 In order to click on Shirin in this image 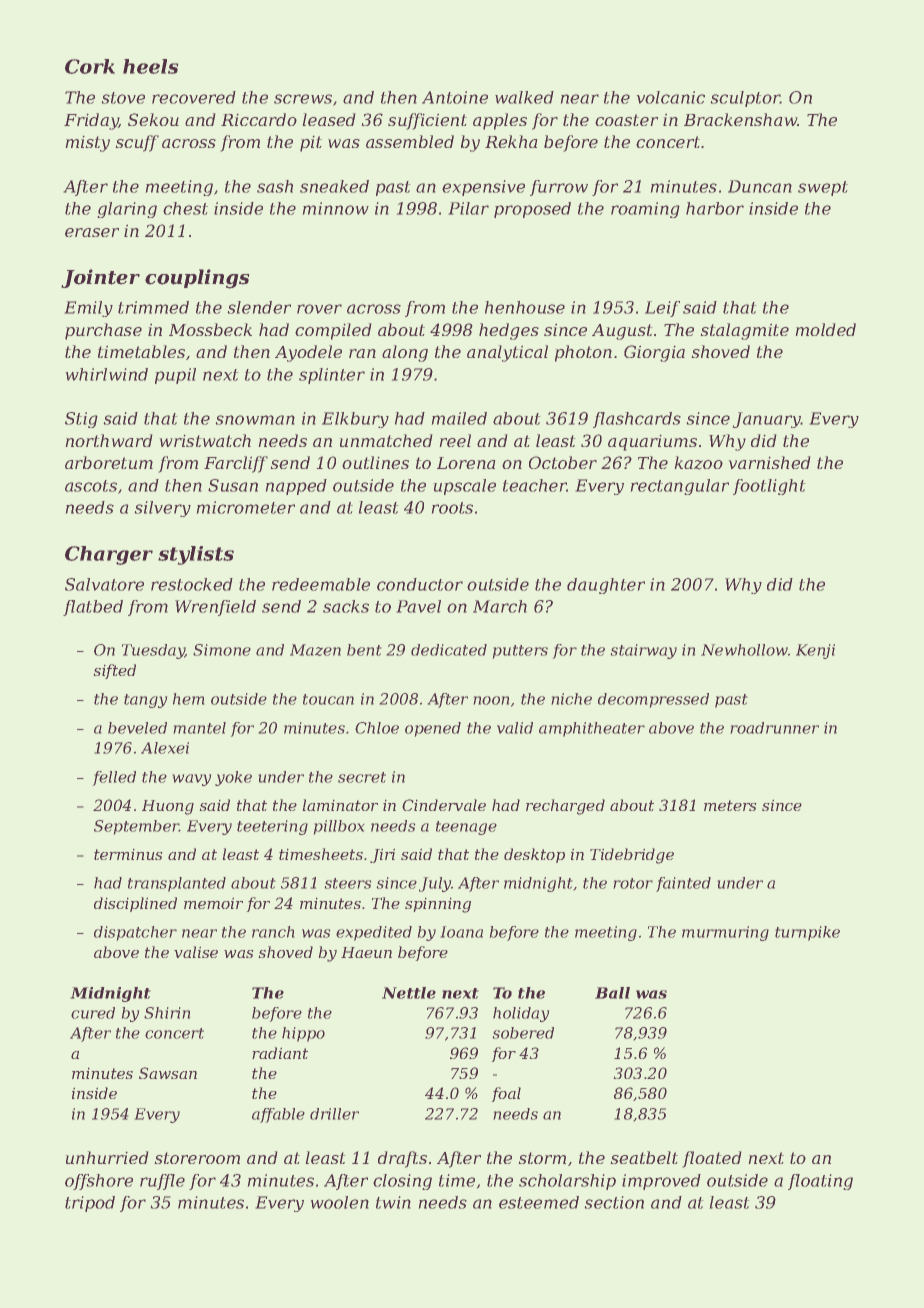, I will do `click(167, 1013)`.
